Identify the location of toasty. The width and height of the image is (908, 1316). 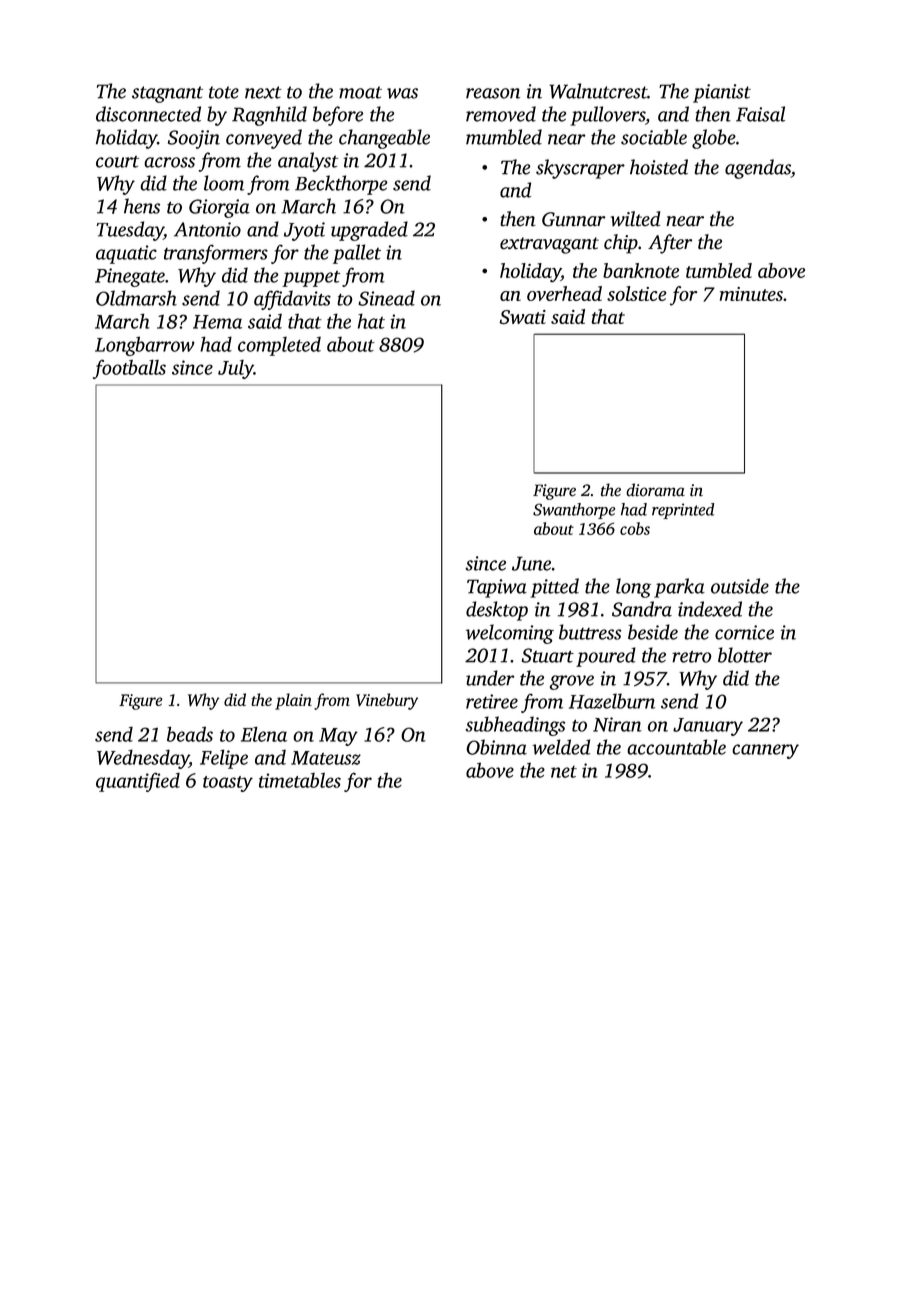
(228, 784).
